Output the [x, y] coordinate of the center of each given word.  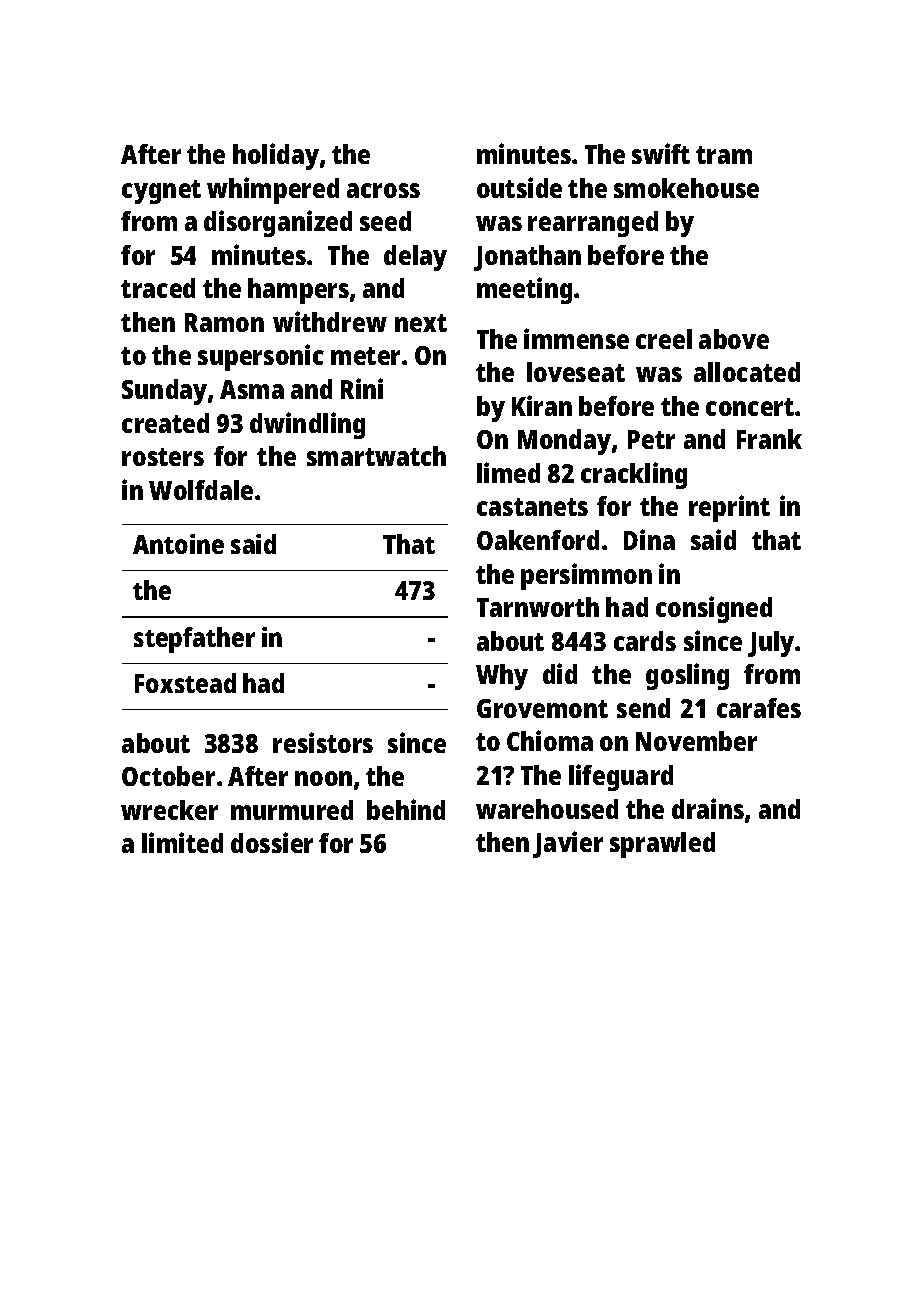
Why [502, 677]
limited [182, 842]
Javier [568, 844]
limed [508, 472]
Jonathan [527, 258]
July [771, 644]
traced [158, 288]
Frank [769, 439]
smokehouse [686, 188]
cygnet [161, 192]
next [421, 323]
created [165, 423]
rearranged [593, 224]
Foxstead [185, 683]
